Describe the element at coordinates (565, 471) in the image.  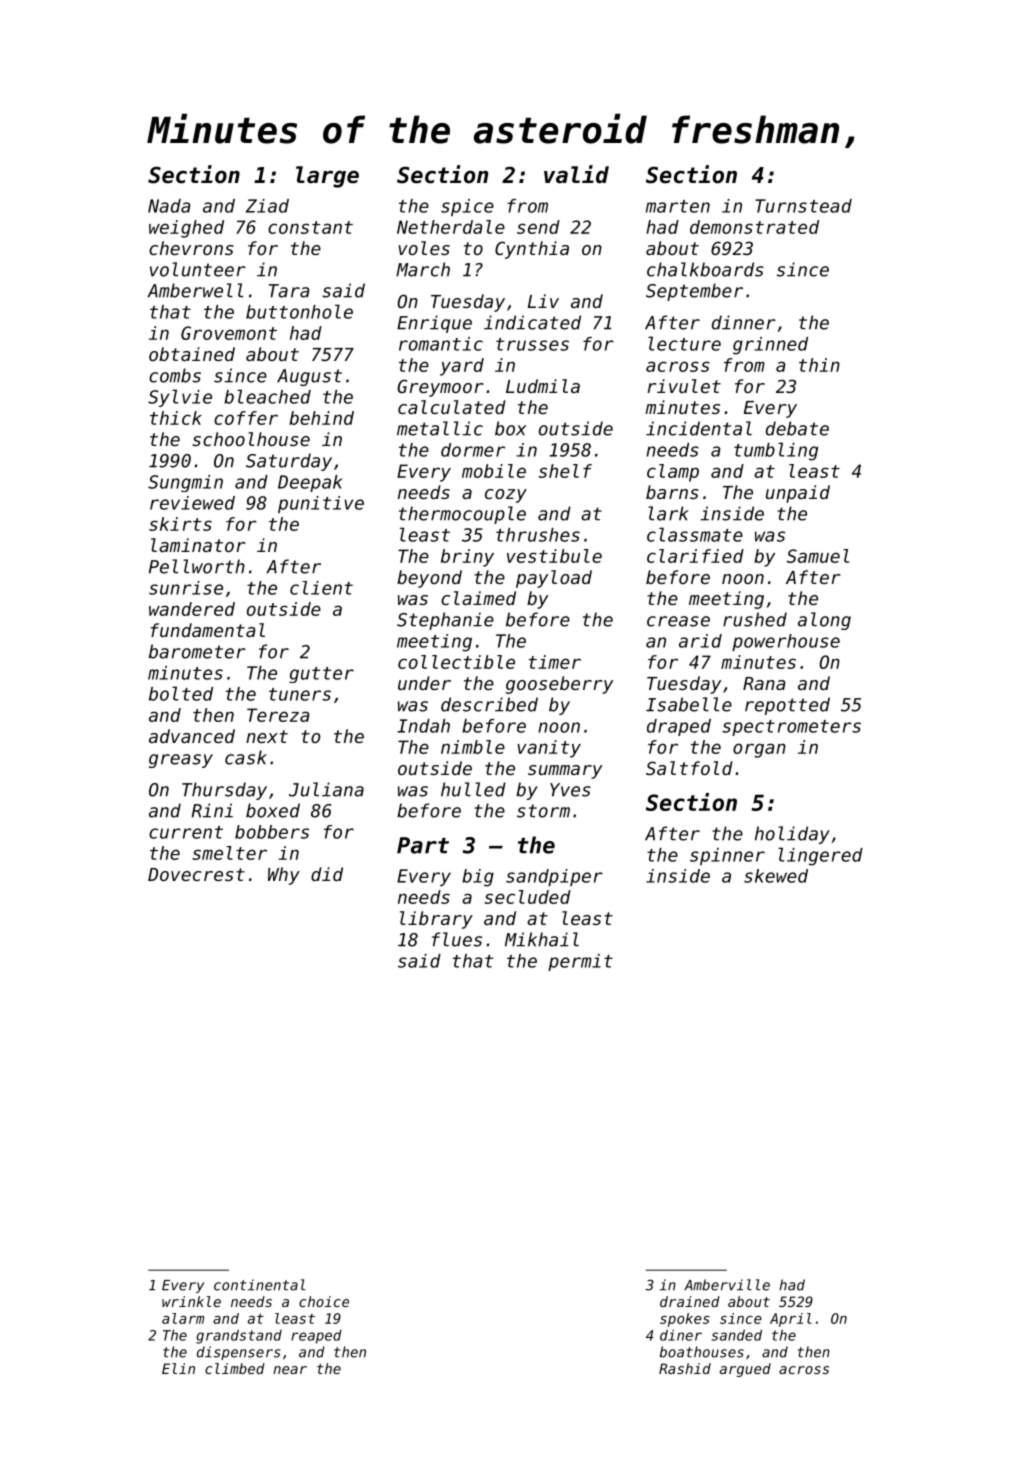
I see `shelf` at that location.
